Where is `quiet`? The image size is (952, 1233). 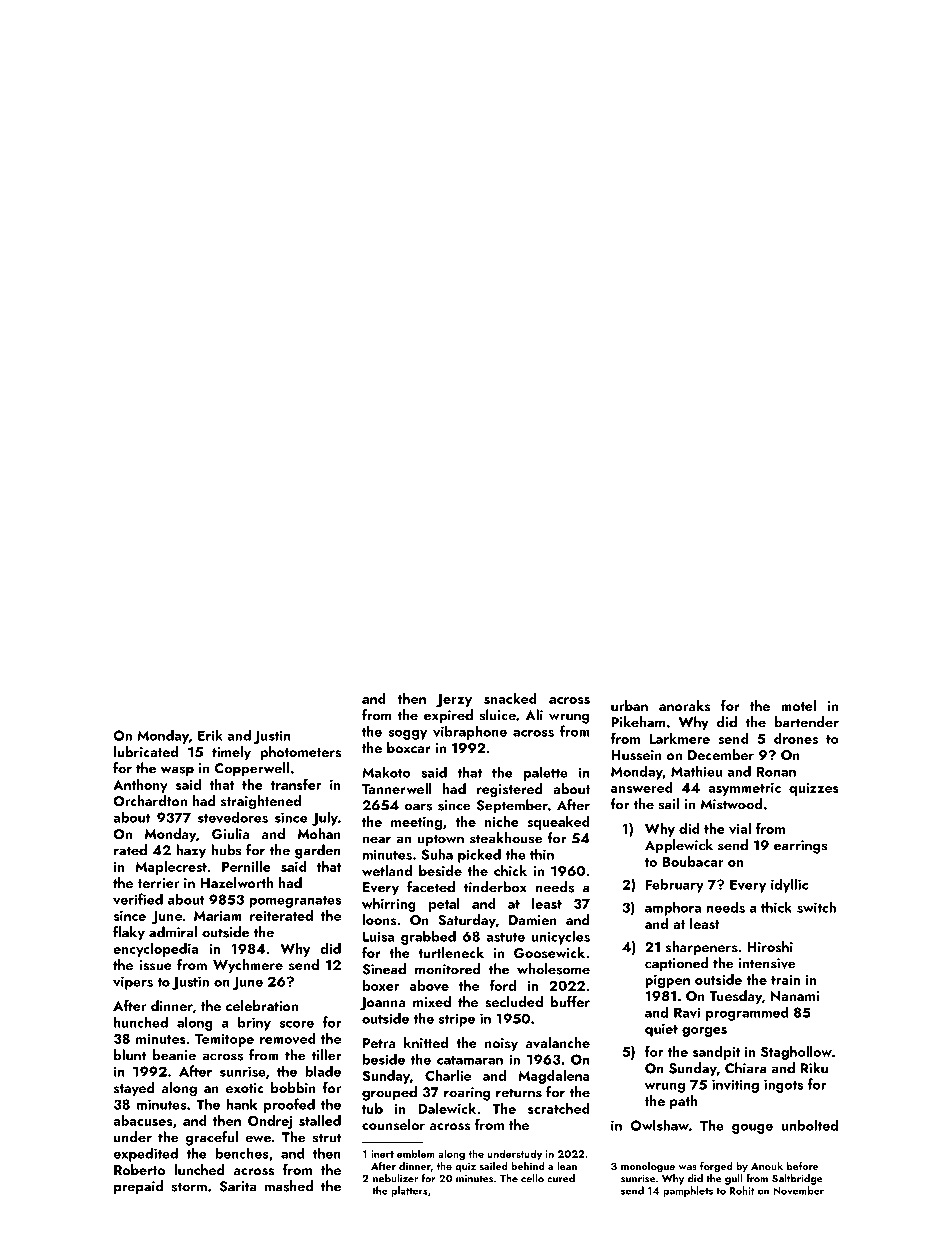
quiet is located at coordinates (661, 1030).
